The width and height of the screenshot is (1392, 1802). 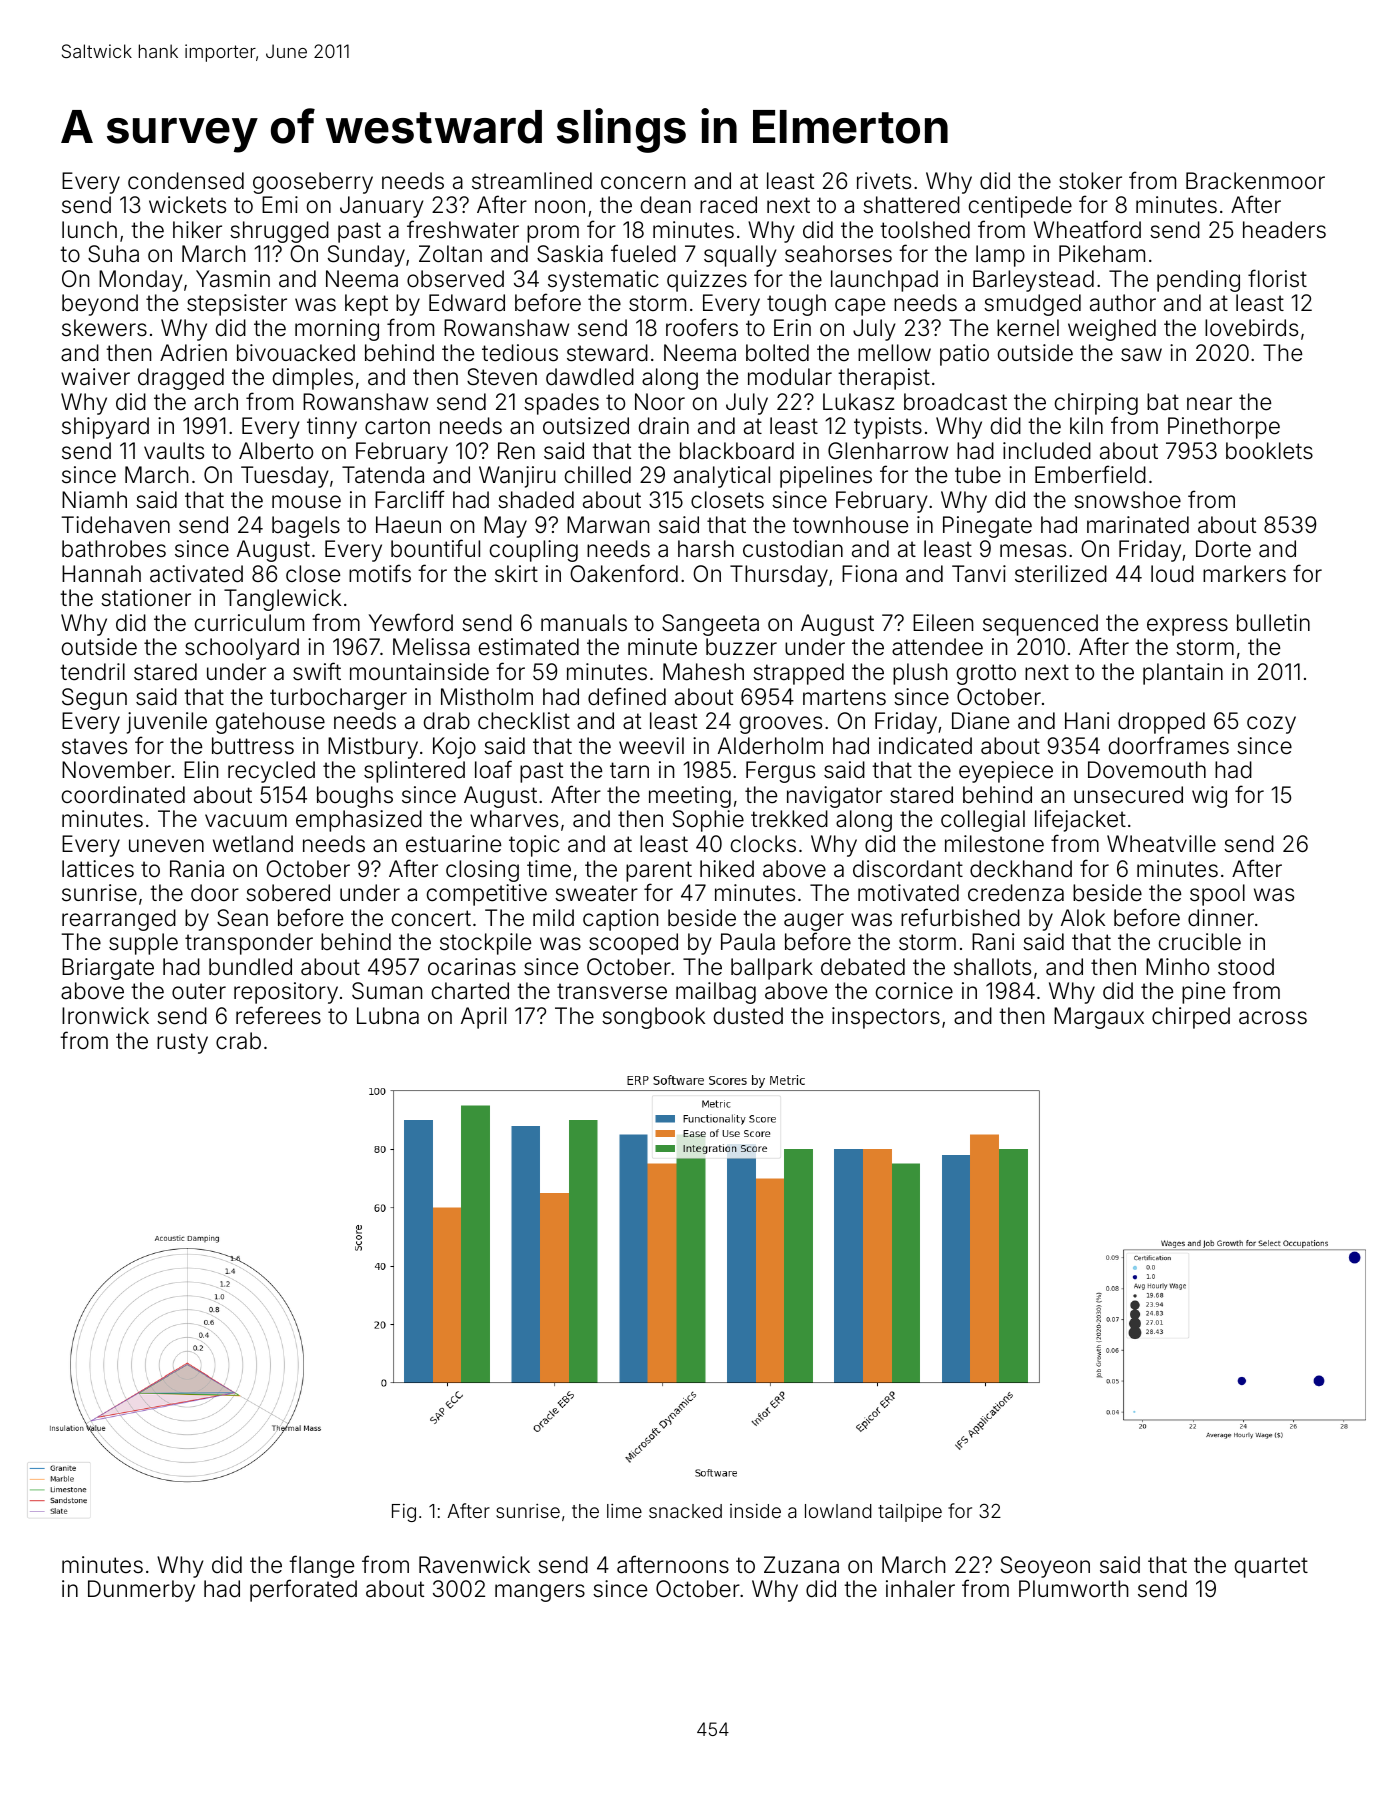 I want to click on tailpipe, so click(x=910, y=1513).
